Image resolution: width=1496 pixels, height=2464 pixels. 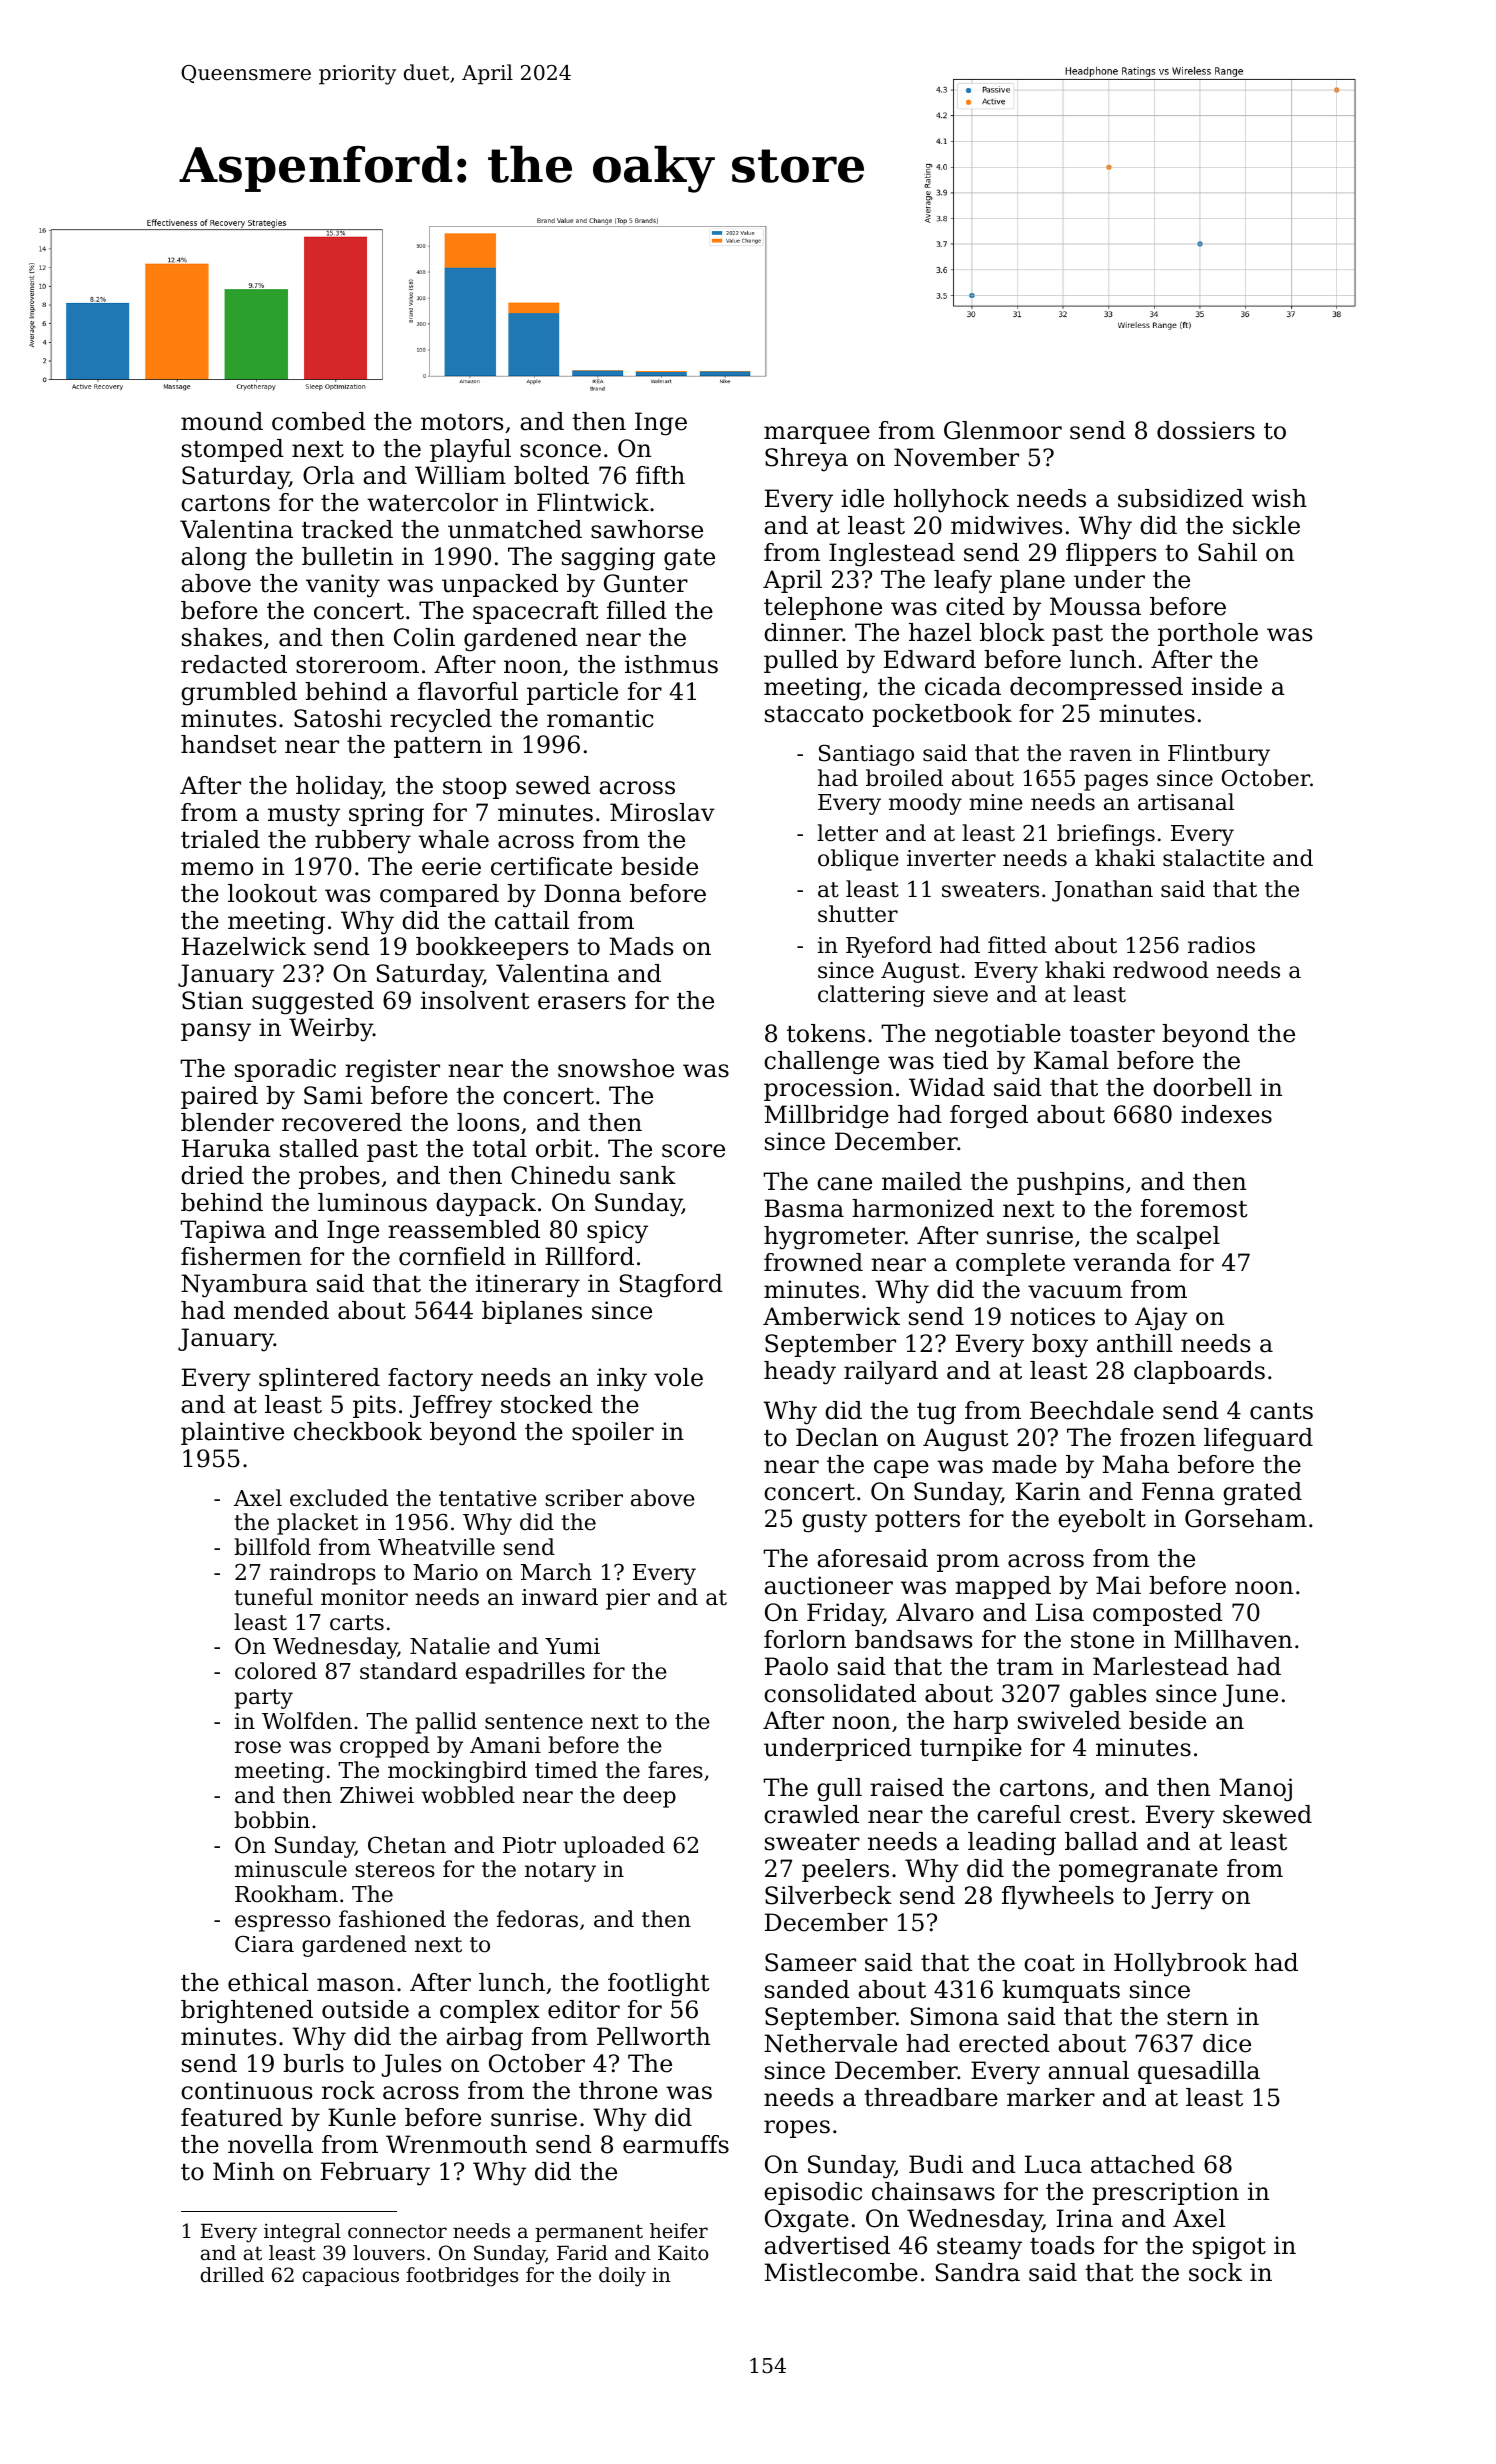 I want to click on rose, so click(x=258, y=1747).
